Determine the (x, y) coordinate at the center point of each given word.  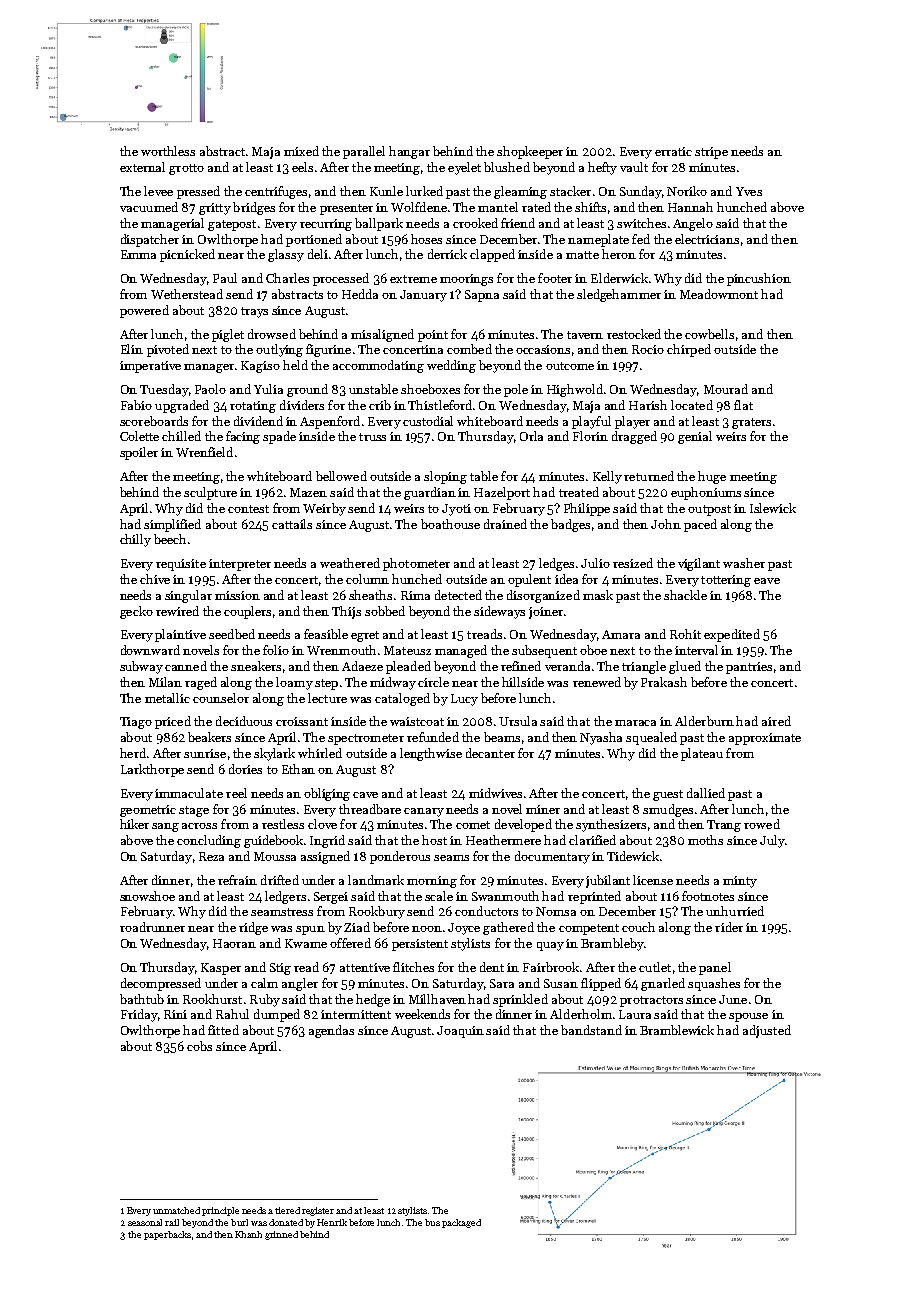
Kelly (607, 477)
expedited (732, 635)
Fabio (136, 405)
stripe (711, 153)
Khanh (248, 1234)
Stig (280, 969)
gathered (508, 928)
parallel (364, 152)
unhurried (735, 911)
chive (155, 579)
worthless (168, 151)
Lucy (464, 700)
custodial (428, 421)
